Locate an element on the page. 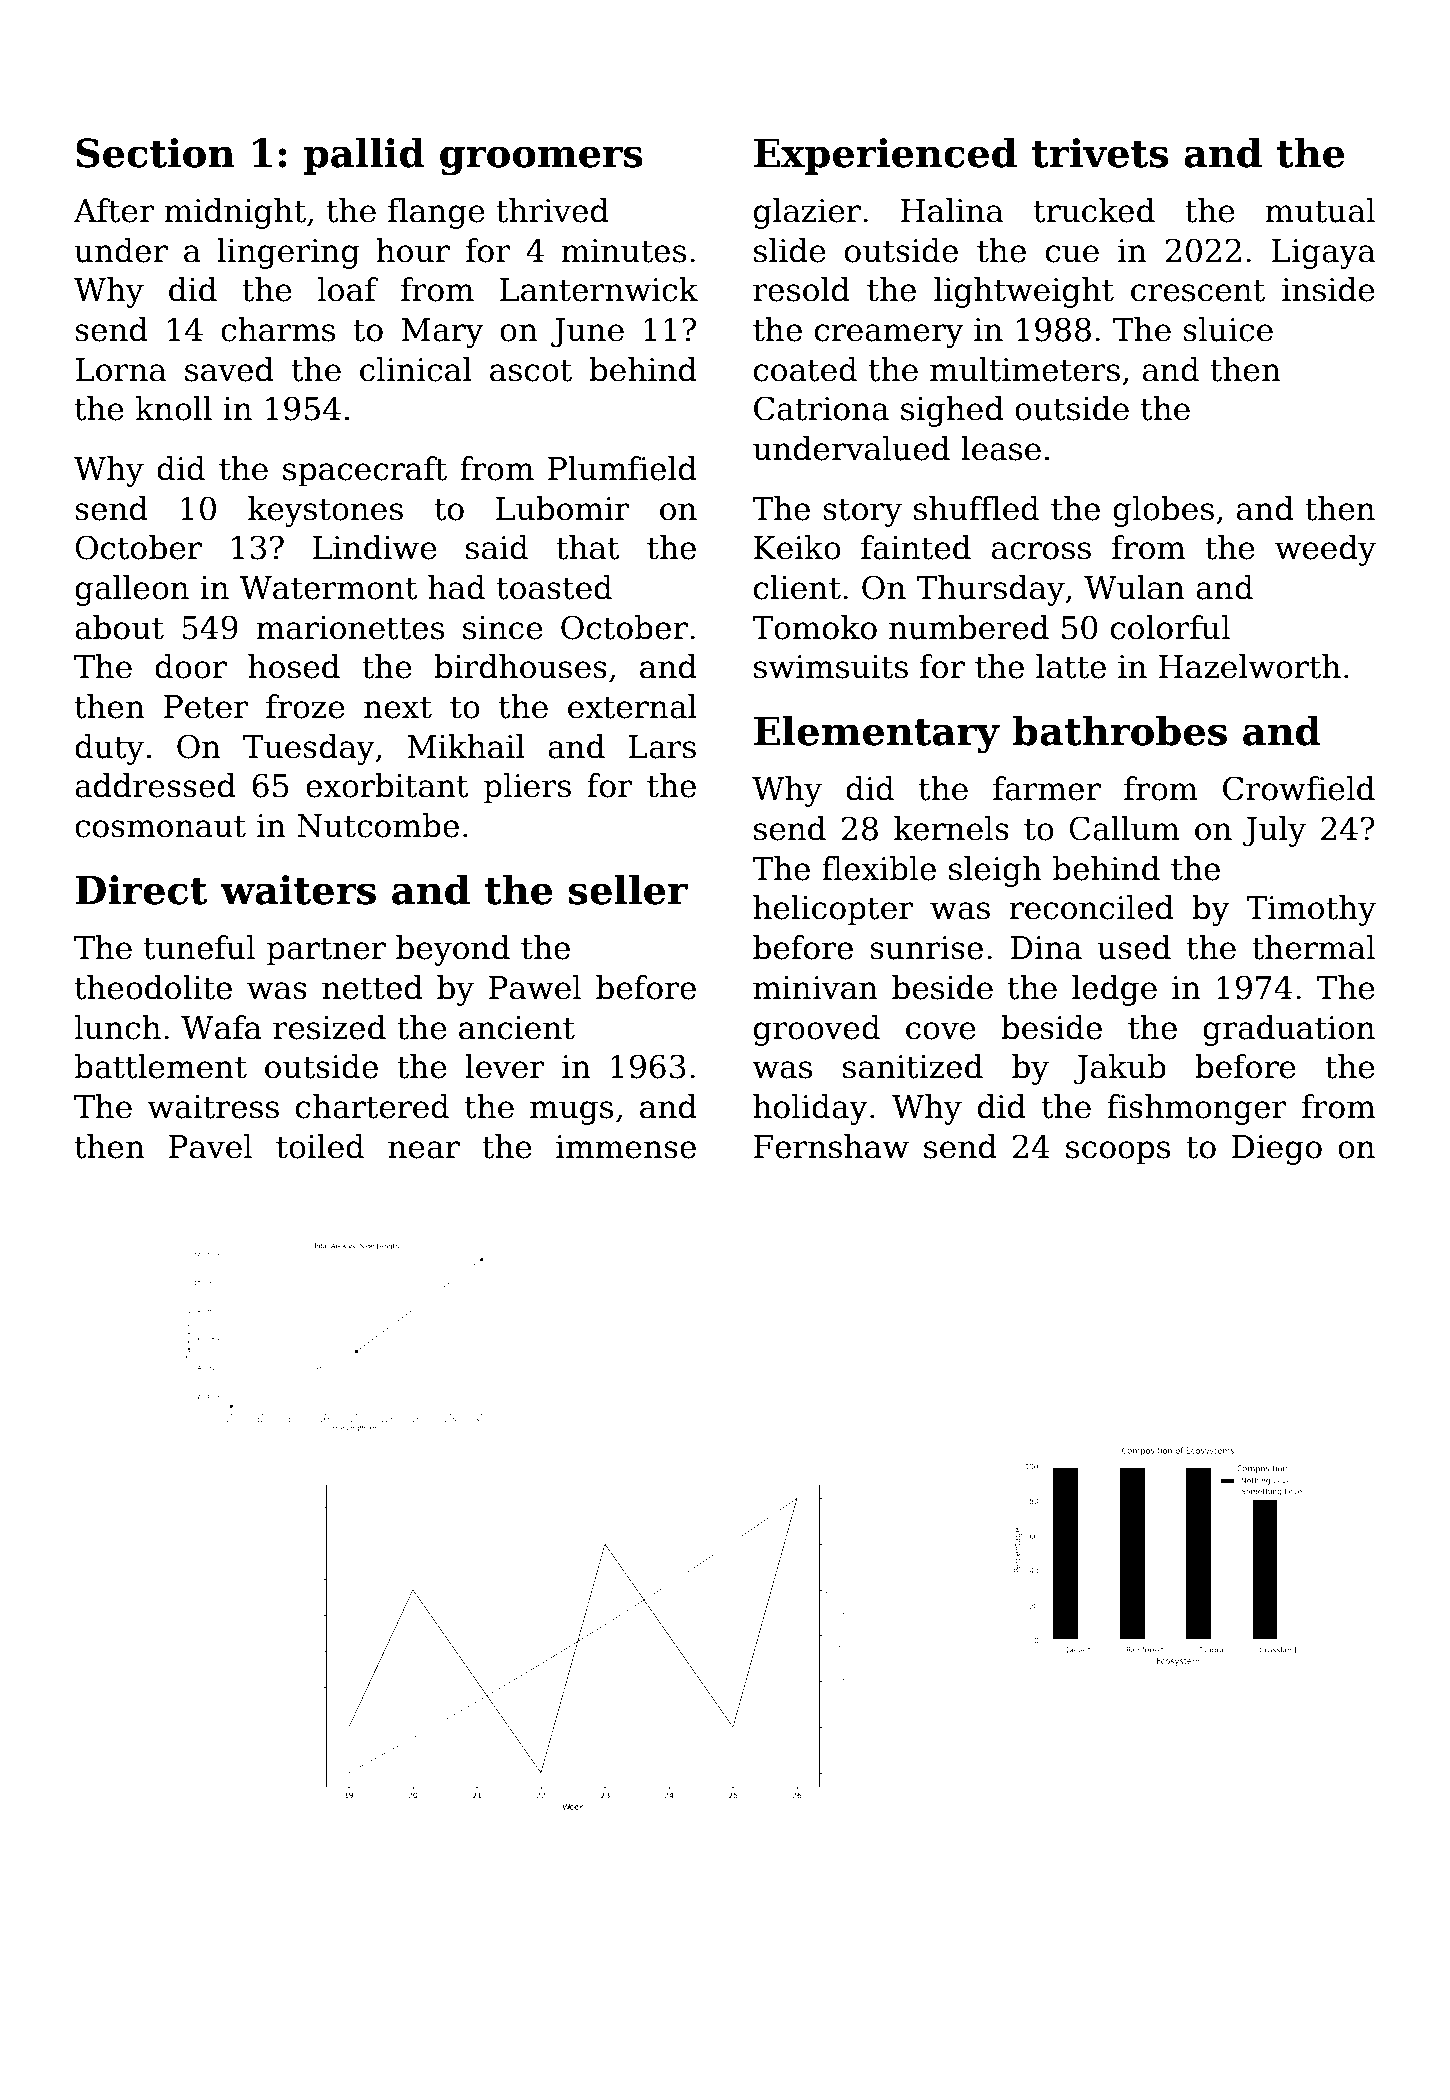  farmer is located at coordinates (1047, 788).
